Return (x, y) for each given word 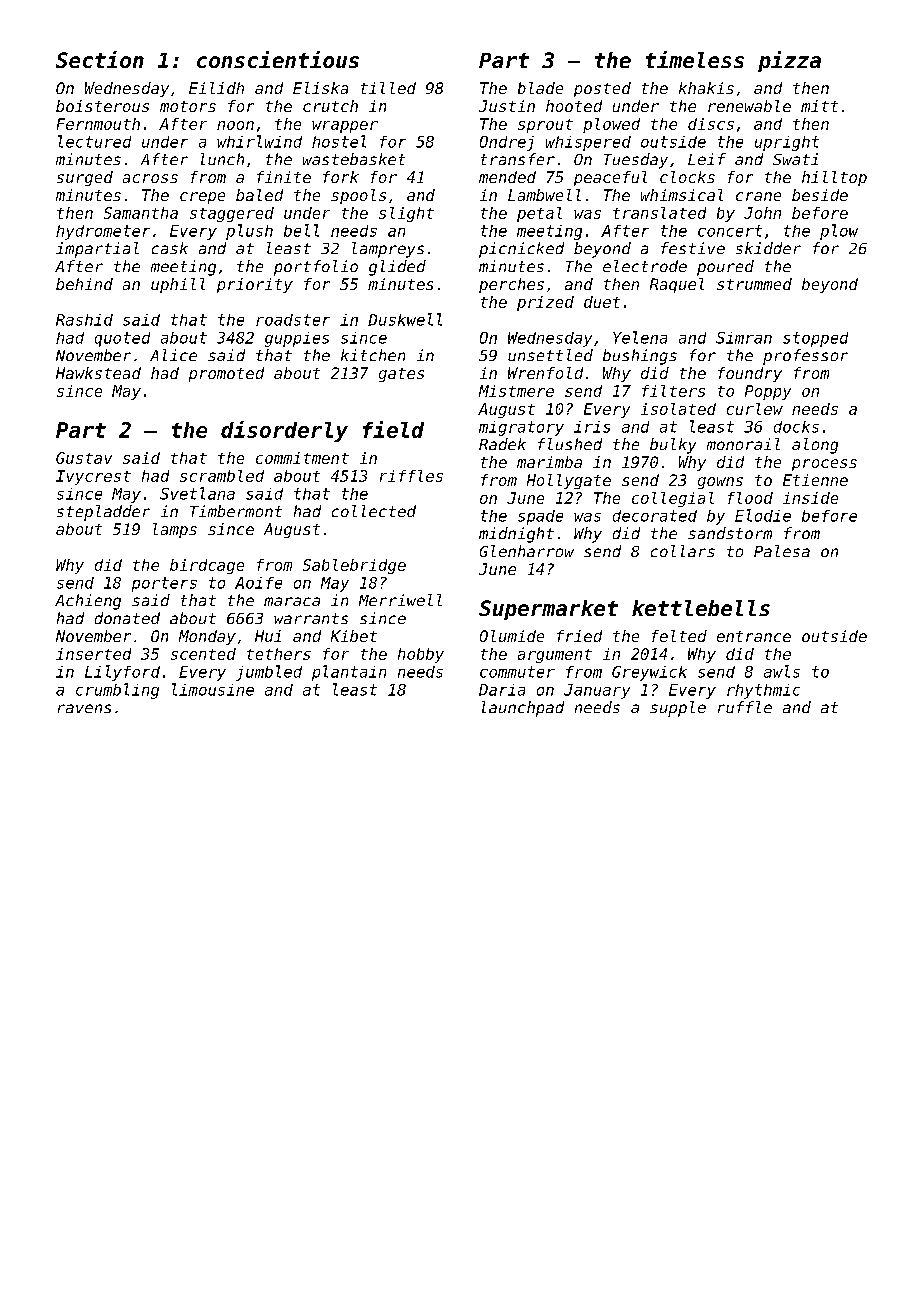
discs (711, 124)
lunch (222, 159)
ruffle (745, 707)
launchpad (523, 709)
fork (341, 177)
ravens (84, 708)
